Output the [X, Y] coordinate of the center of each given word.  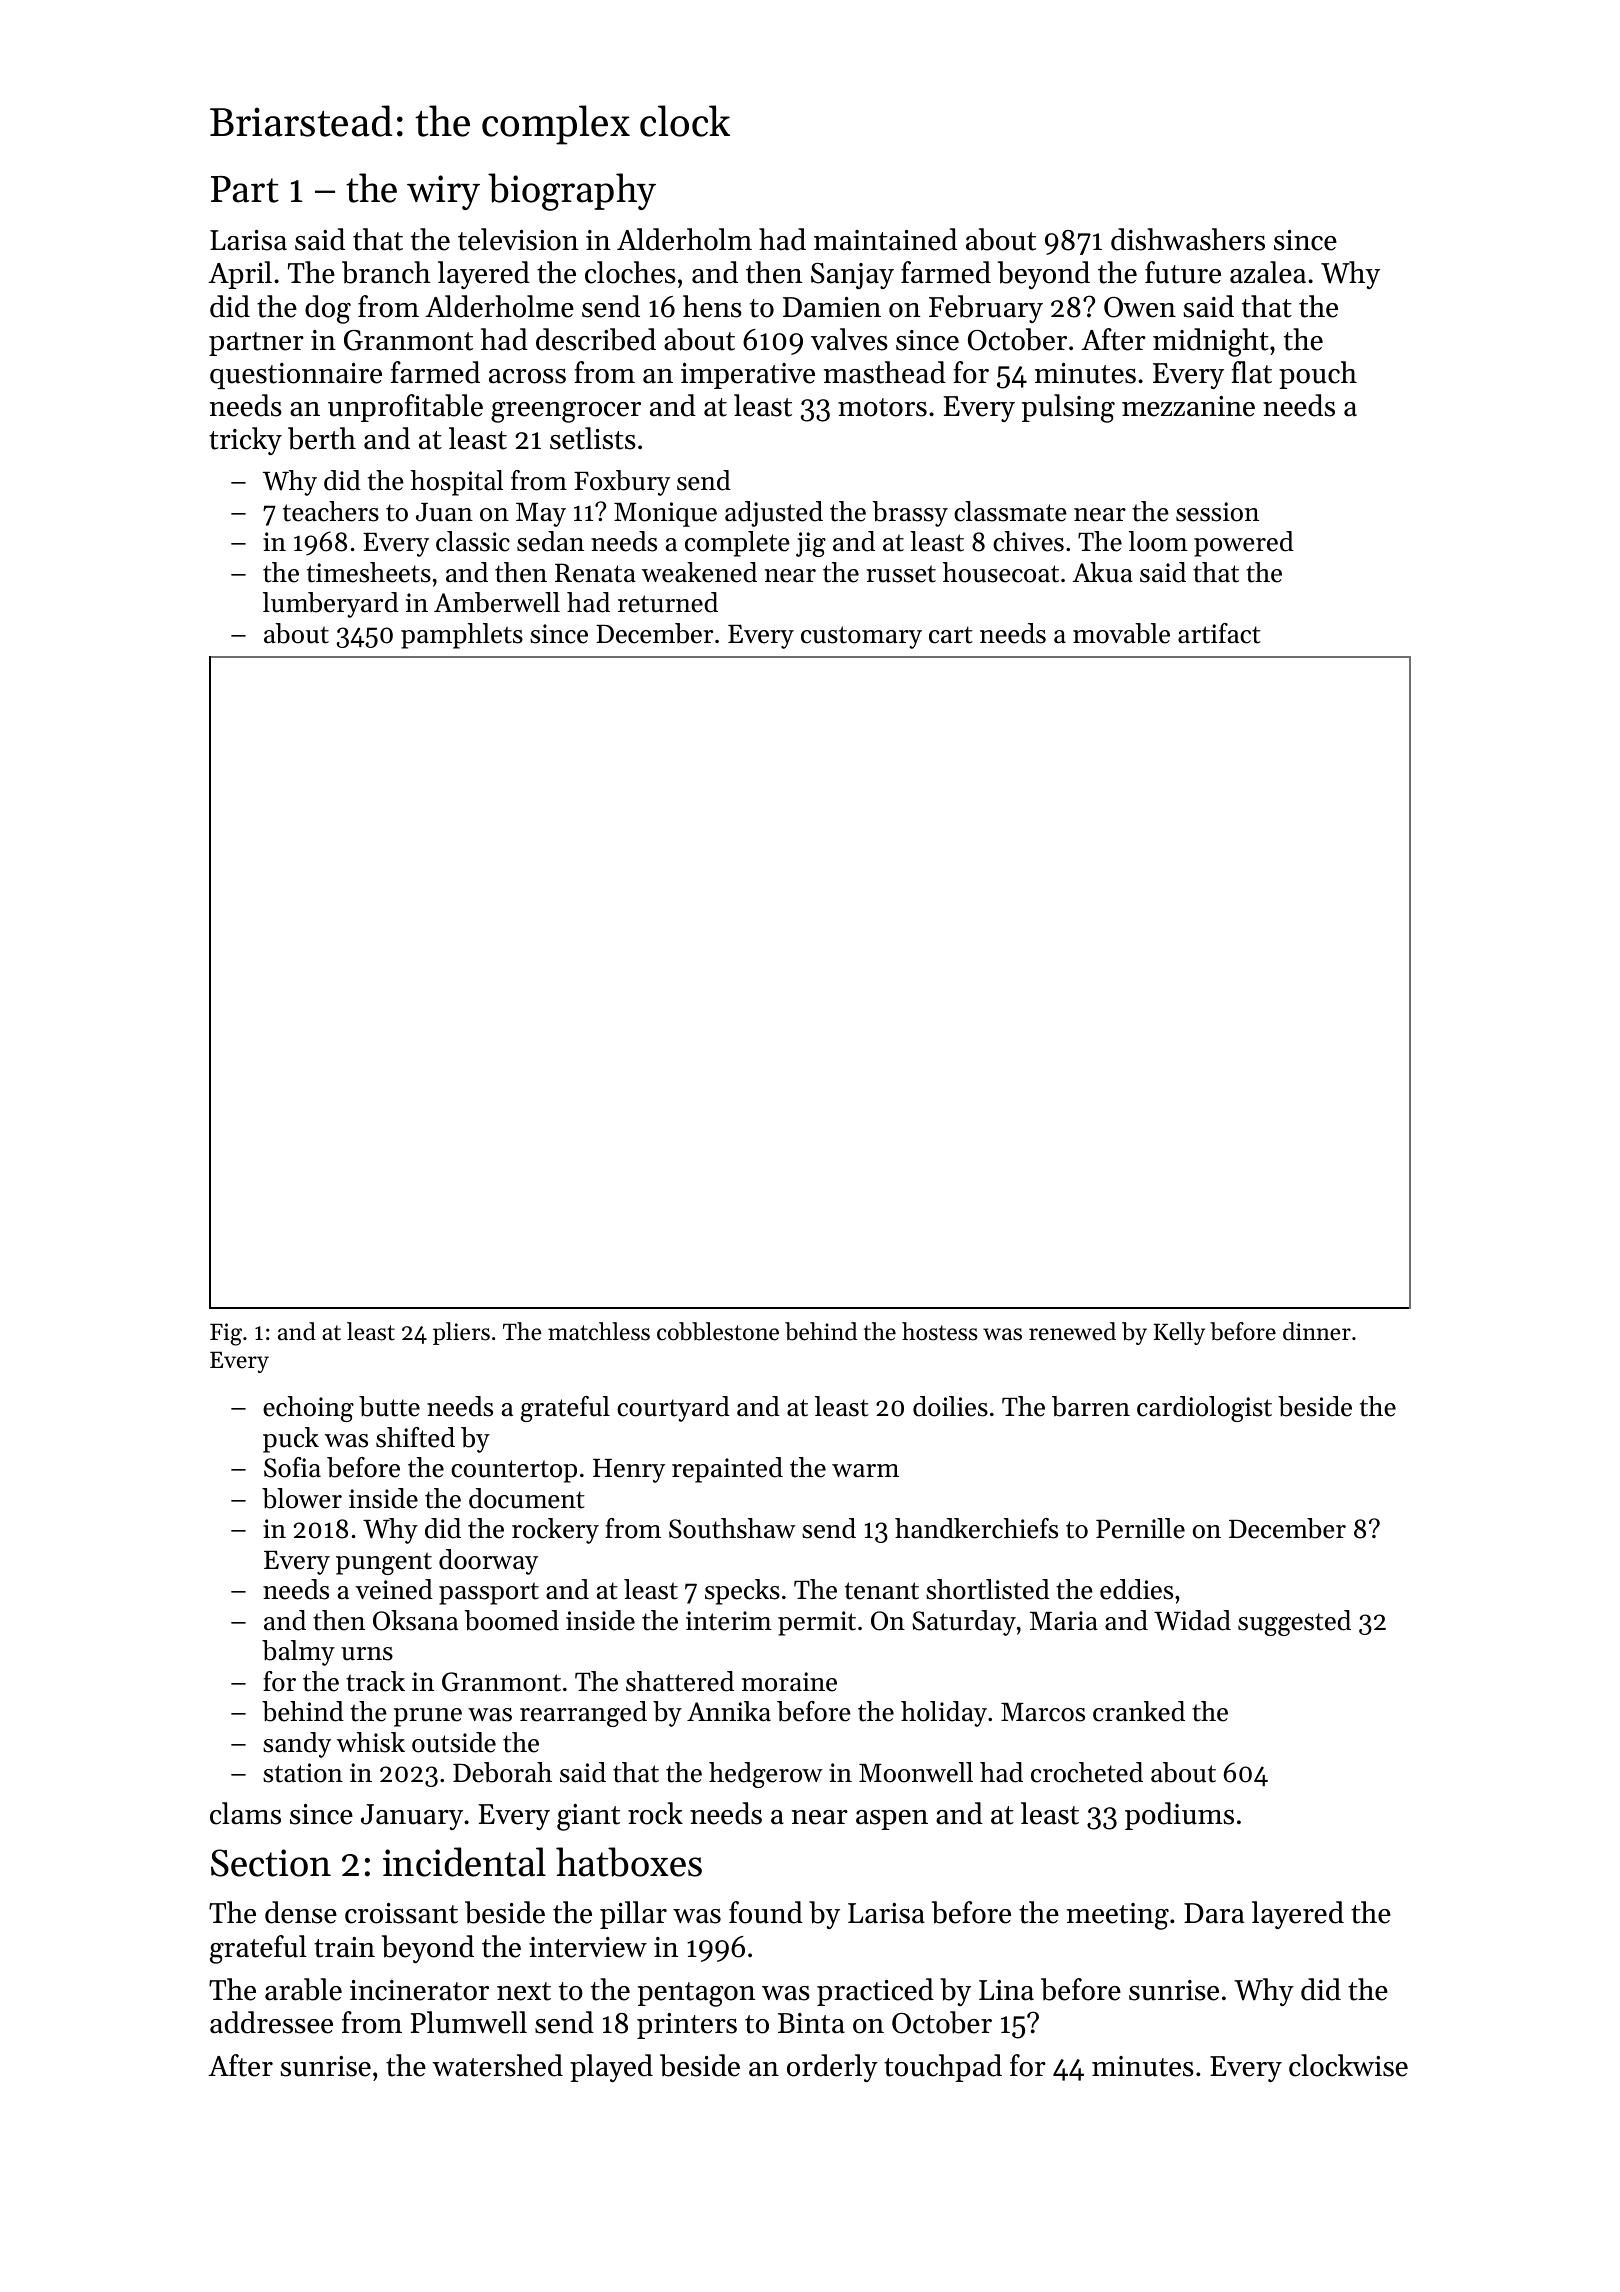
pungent [384, 1563]
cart [951, 635]
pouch [1318, 375]
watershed [497, 2065]
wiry [443, 192]
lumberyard [331, 605]
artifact [1219, 633]
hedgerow [766, 1775]
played [611, 2068]
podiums [1179, 1816]
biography [572, 192]
